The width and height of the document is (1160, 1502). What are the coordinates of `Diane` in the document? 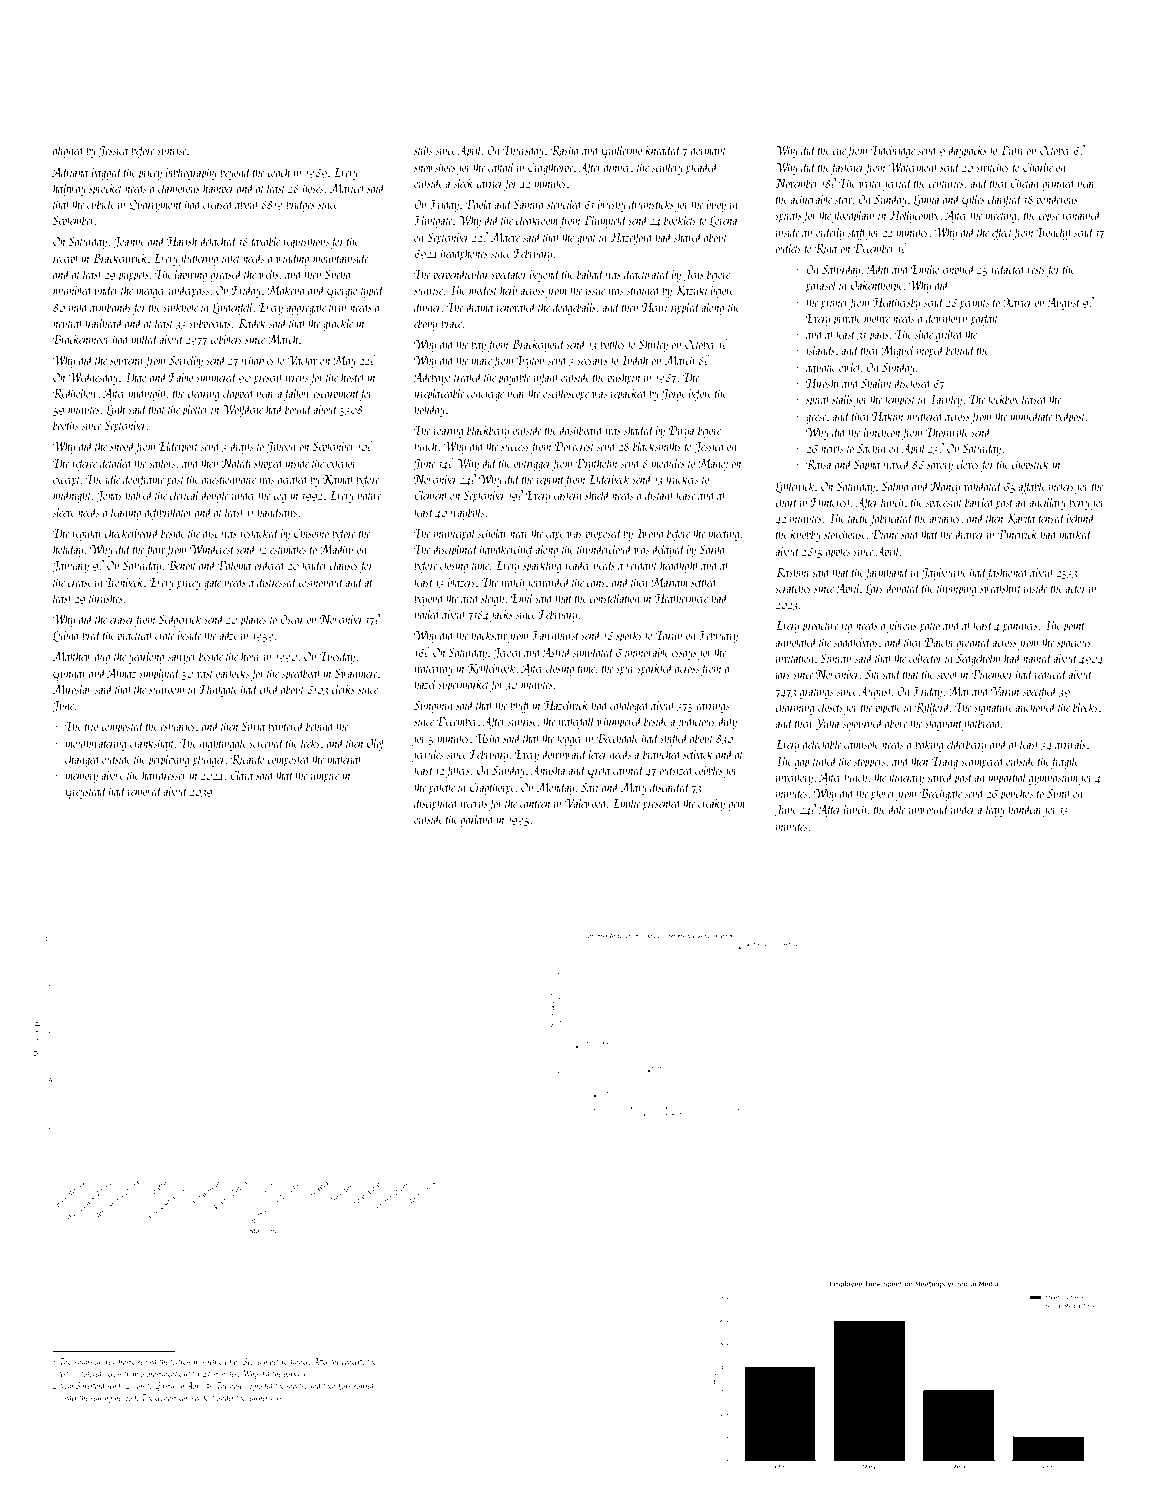 It's located at (885, 534).
